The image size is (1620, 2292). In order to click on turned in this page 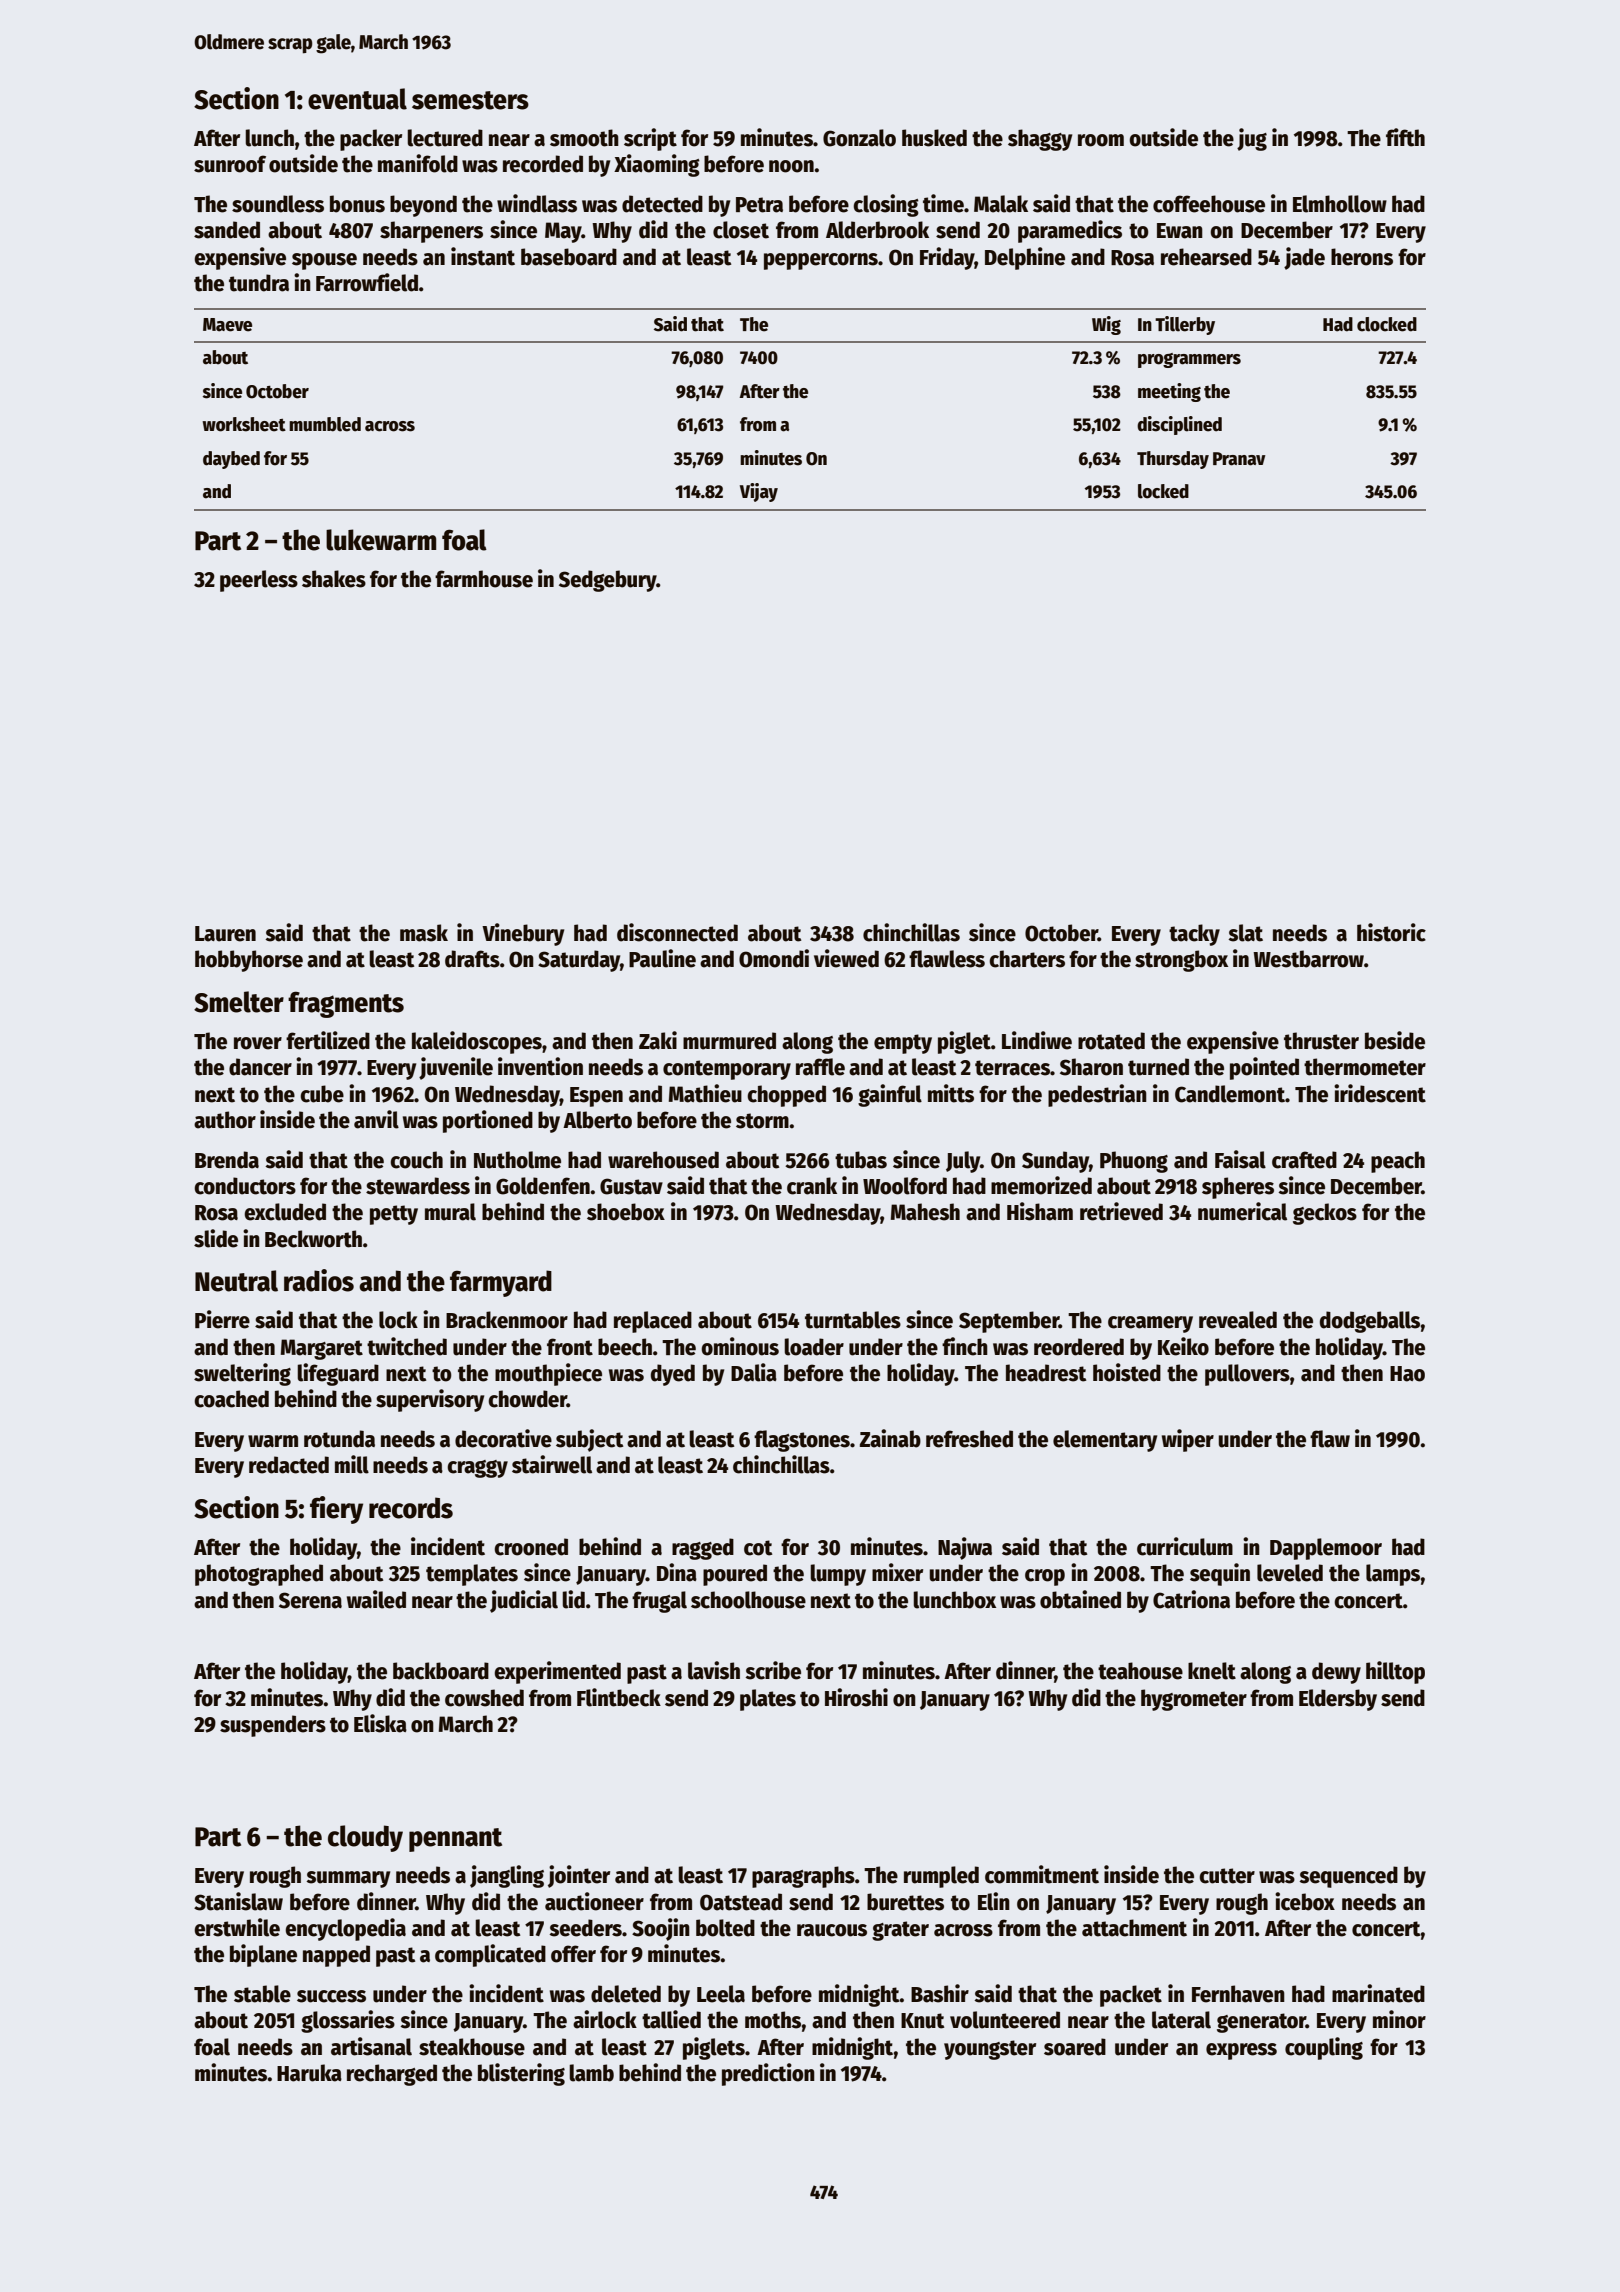, I will do `click(1158, 1067)`.
